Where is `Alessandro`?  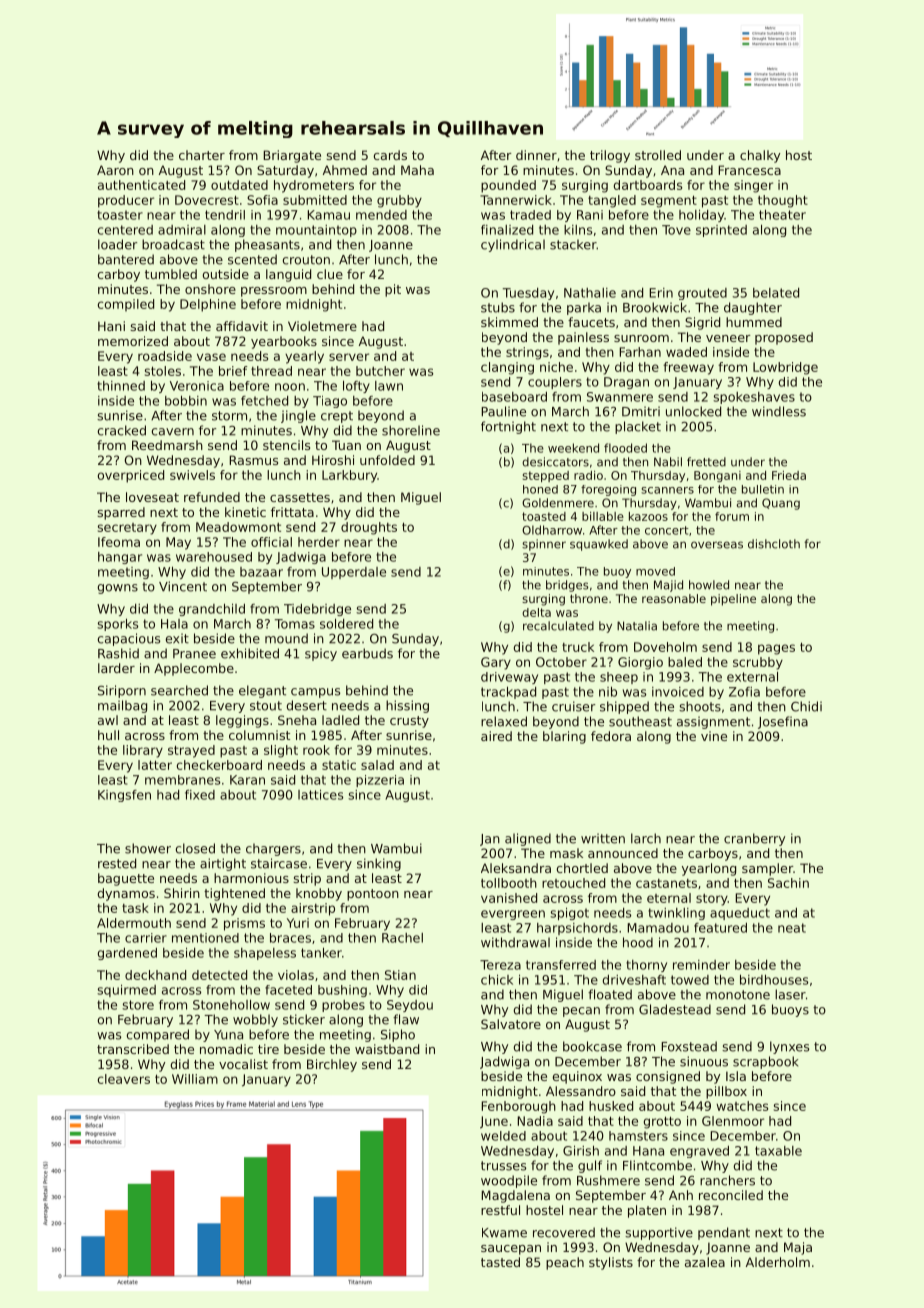 Alessandro is located at coordinates (581, 1091).
